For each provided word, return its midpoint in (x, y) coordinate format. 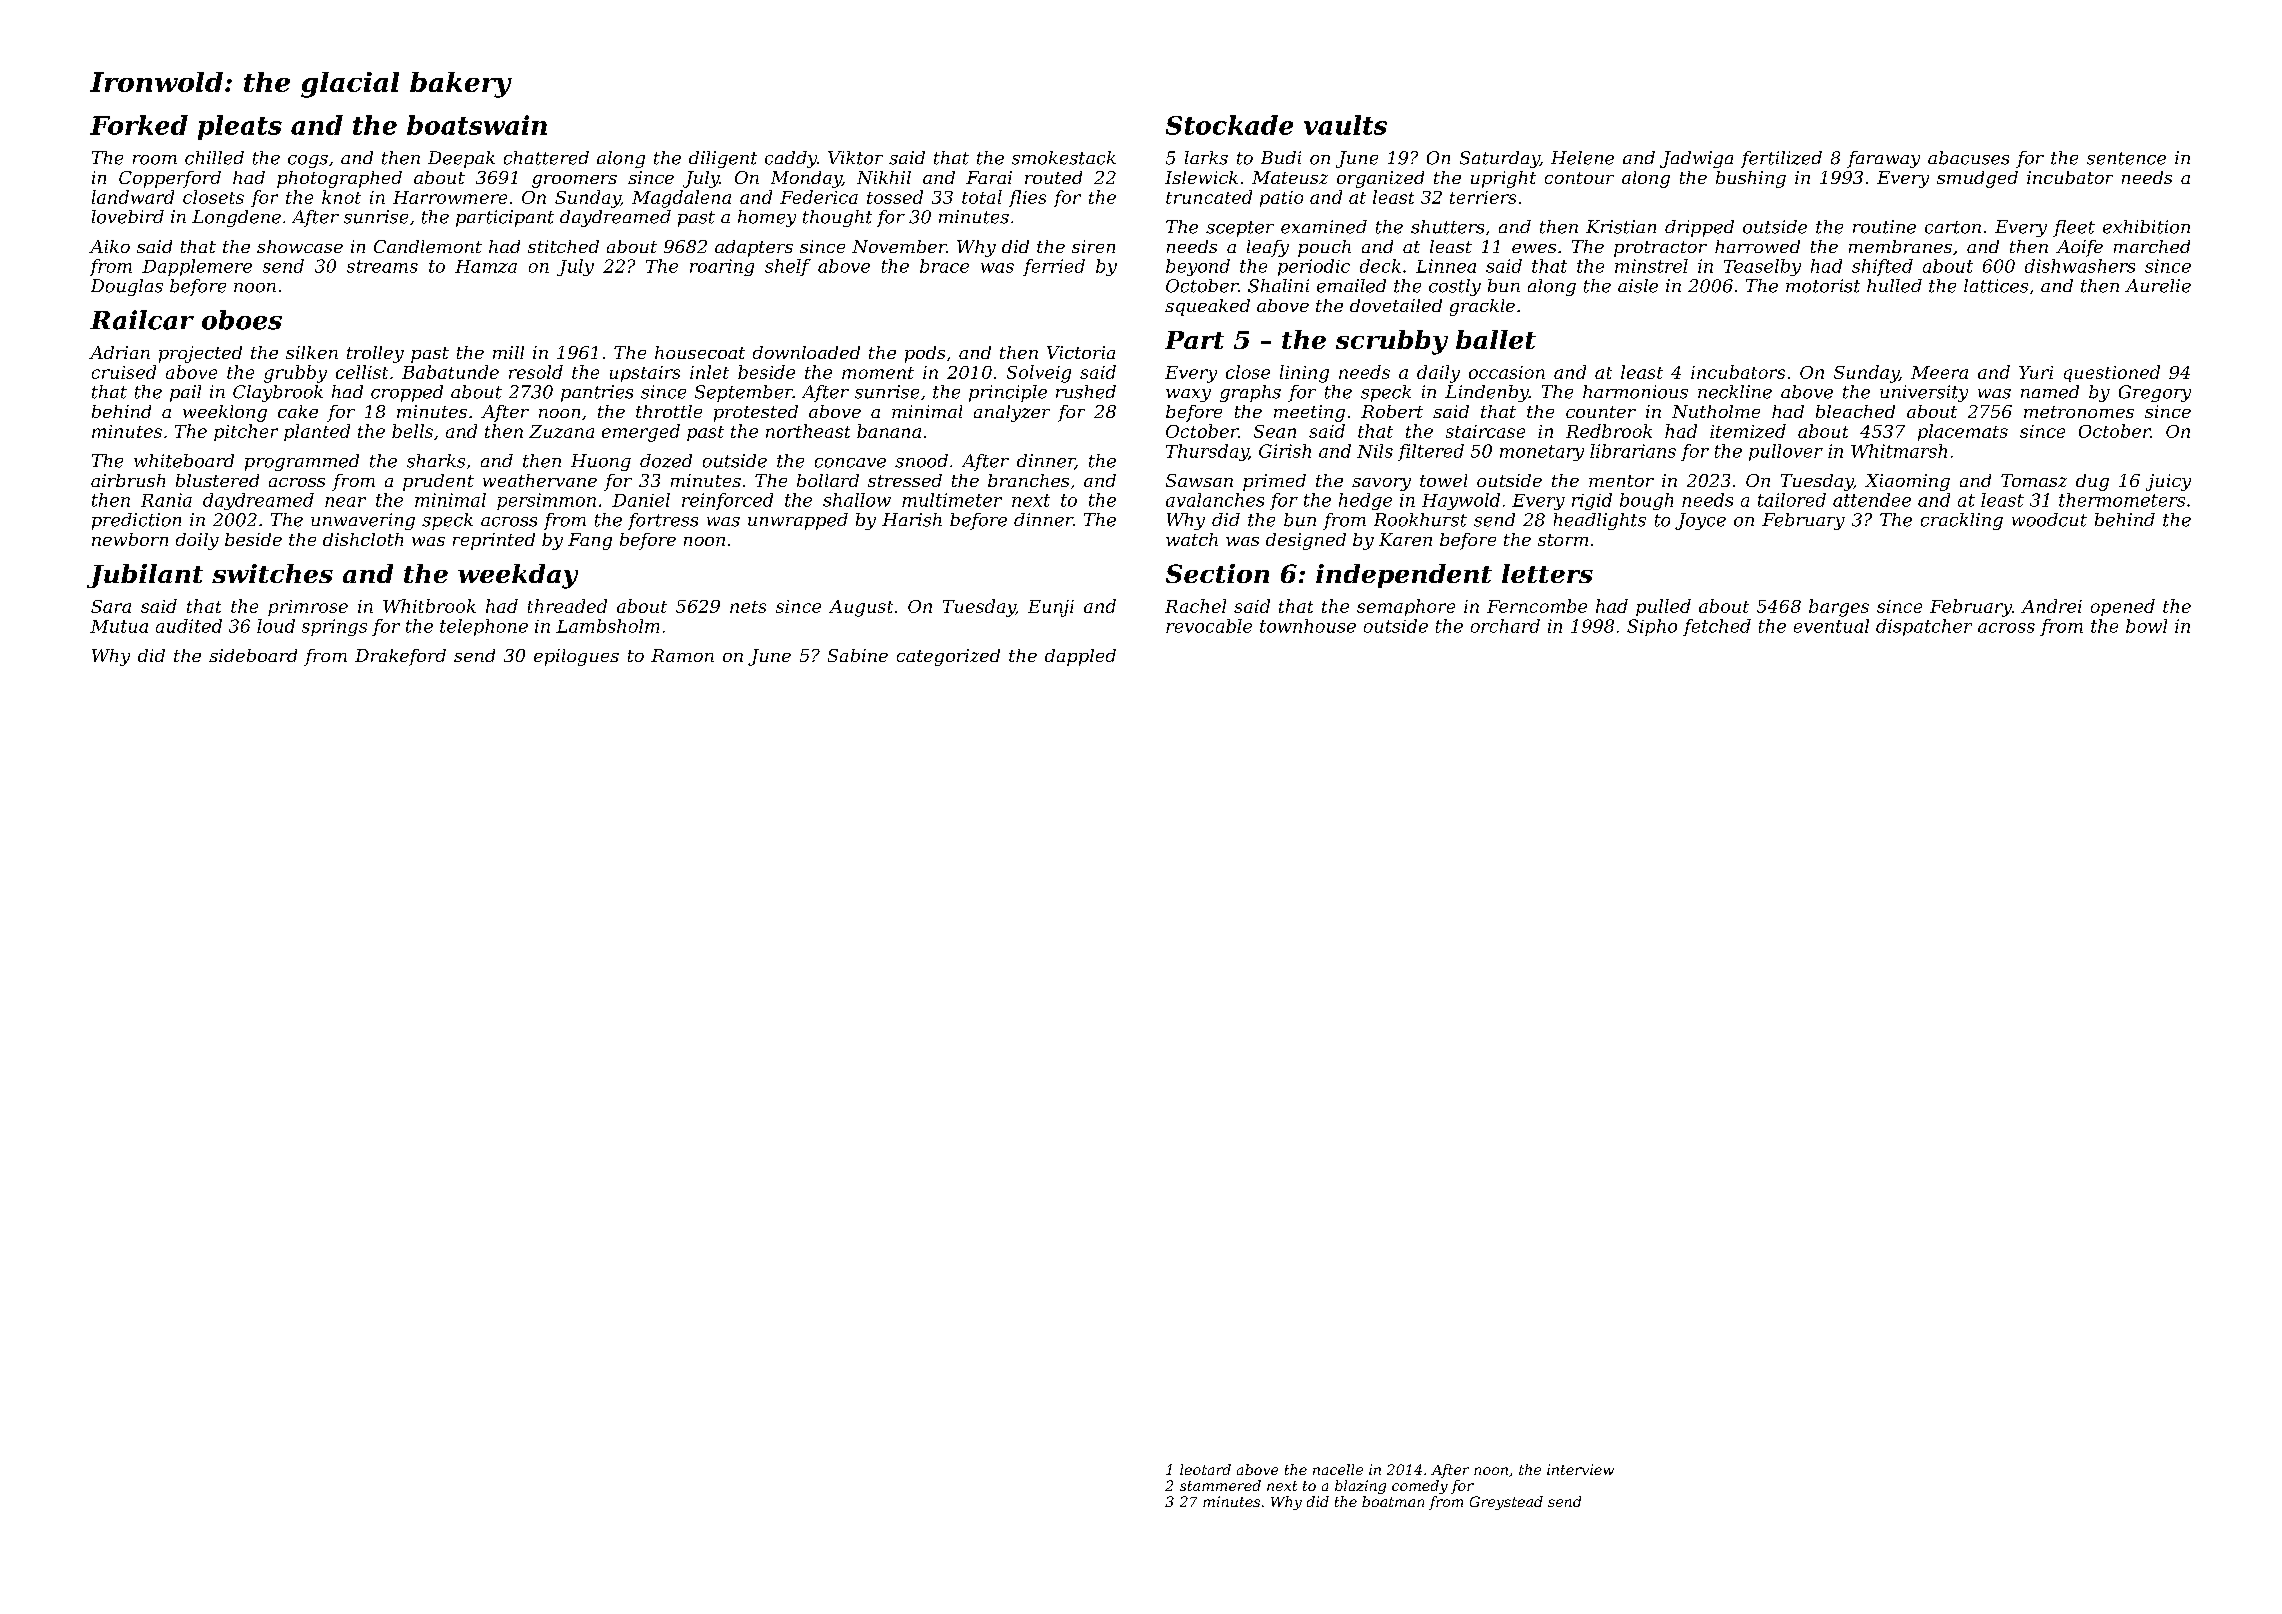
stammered (1220, 1485)
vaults (1345, 125)
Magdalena (681, 199)
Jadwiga (1696, 159)
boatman (1393, 1501)
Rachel (1195, 606)
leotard (1205, 1469)
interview (1580, 1469)
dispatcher (1924, 627)
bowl (2146, 626)
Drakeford (400, 657)
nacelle (1338, 1469)
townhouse (1308, 626)
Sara (111, 606)
